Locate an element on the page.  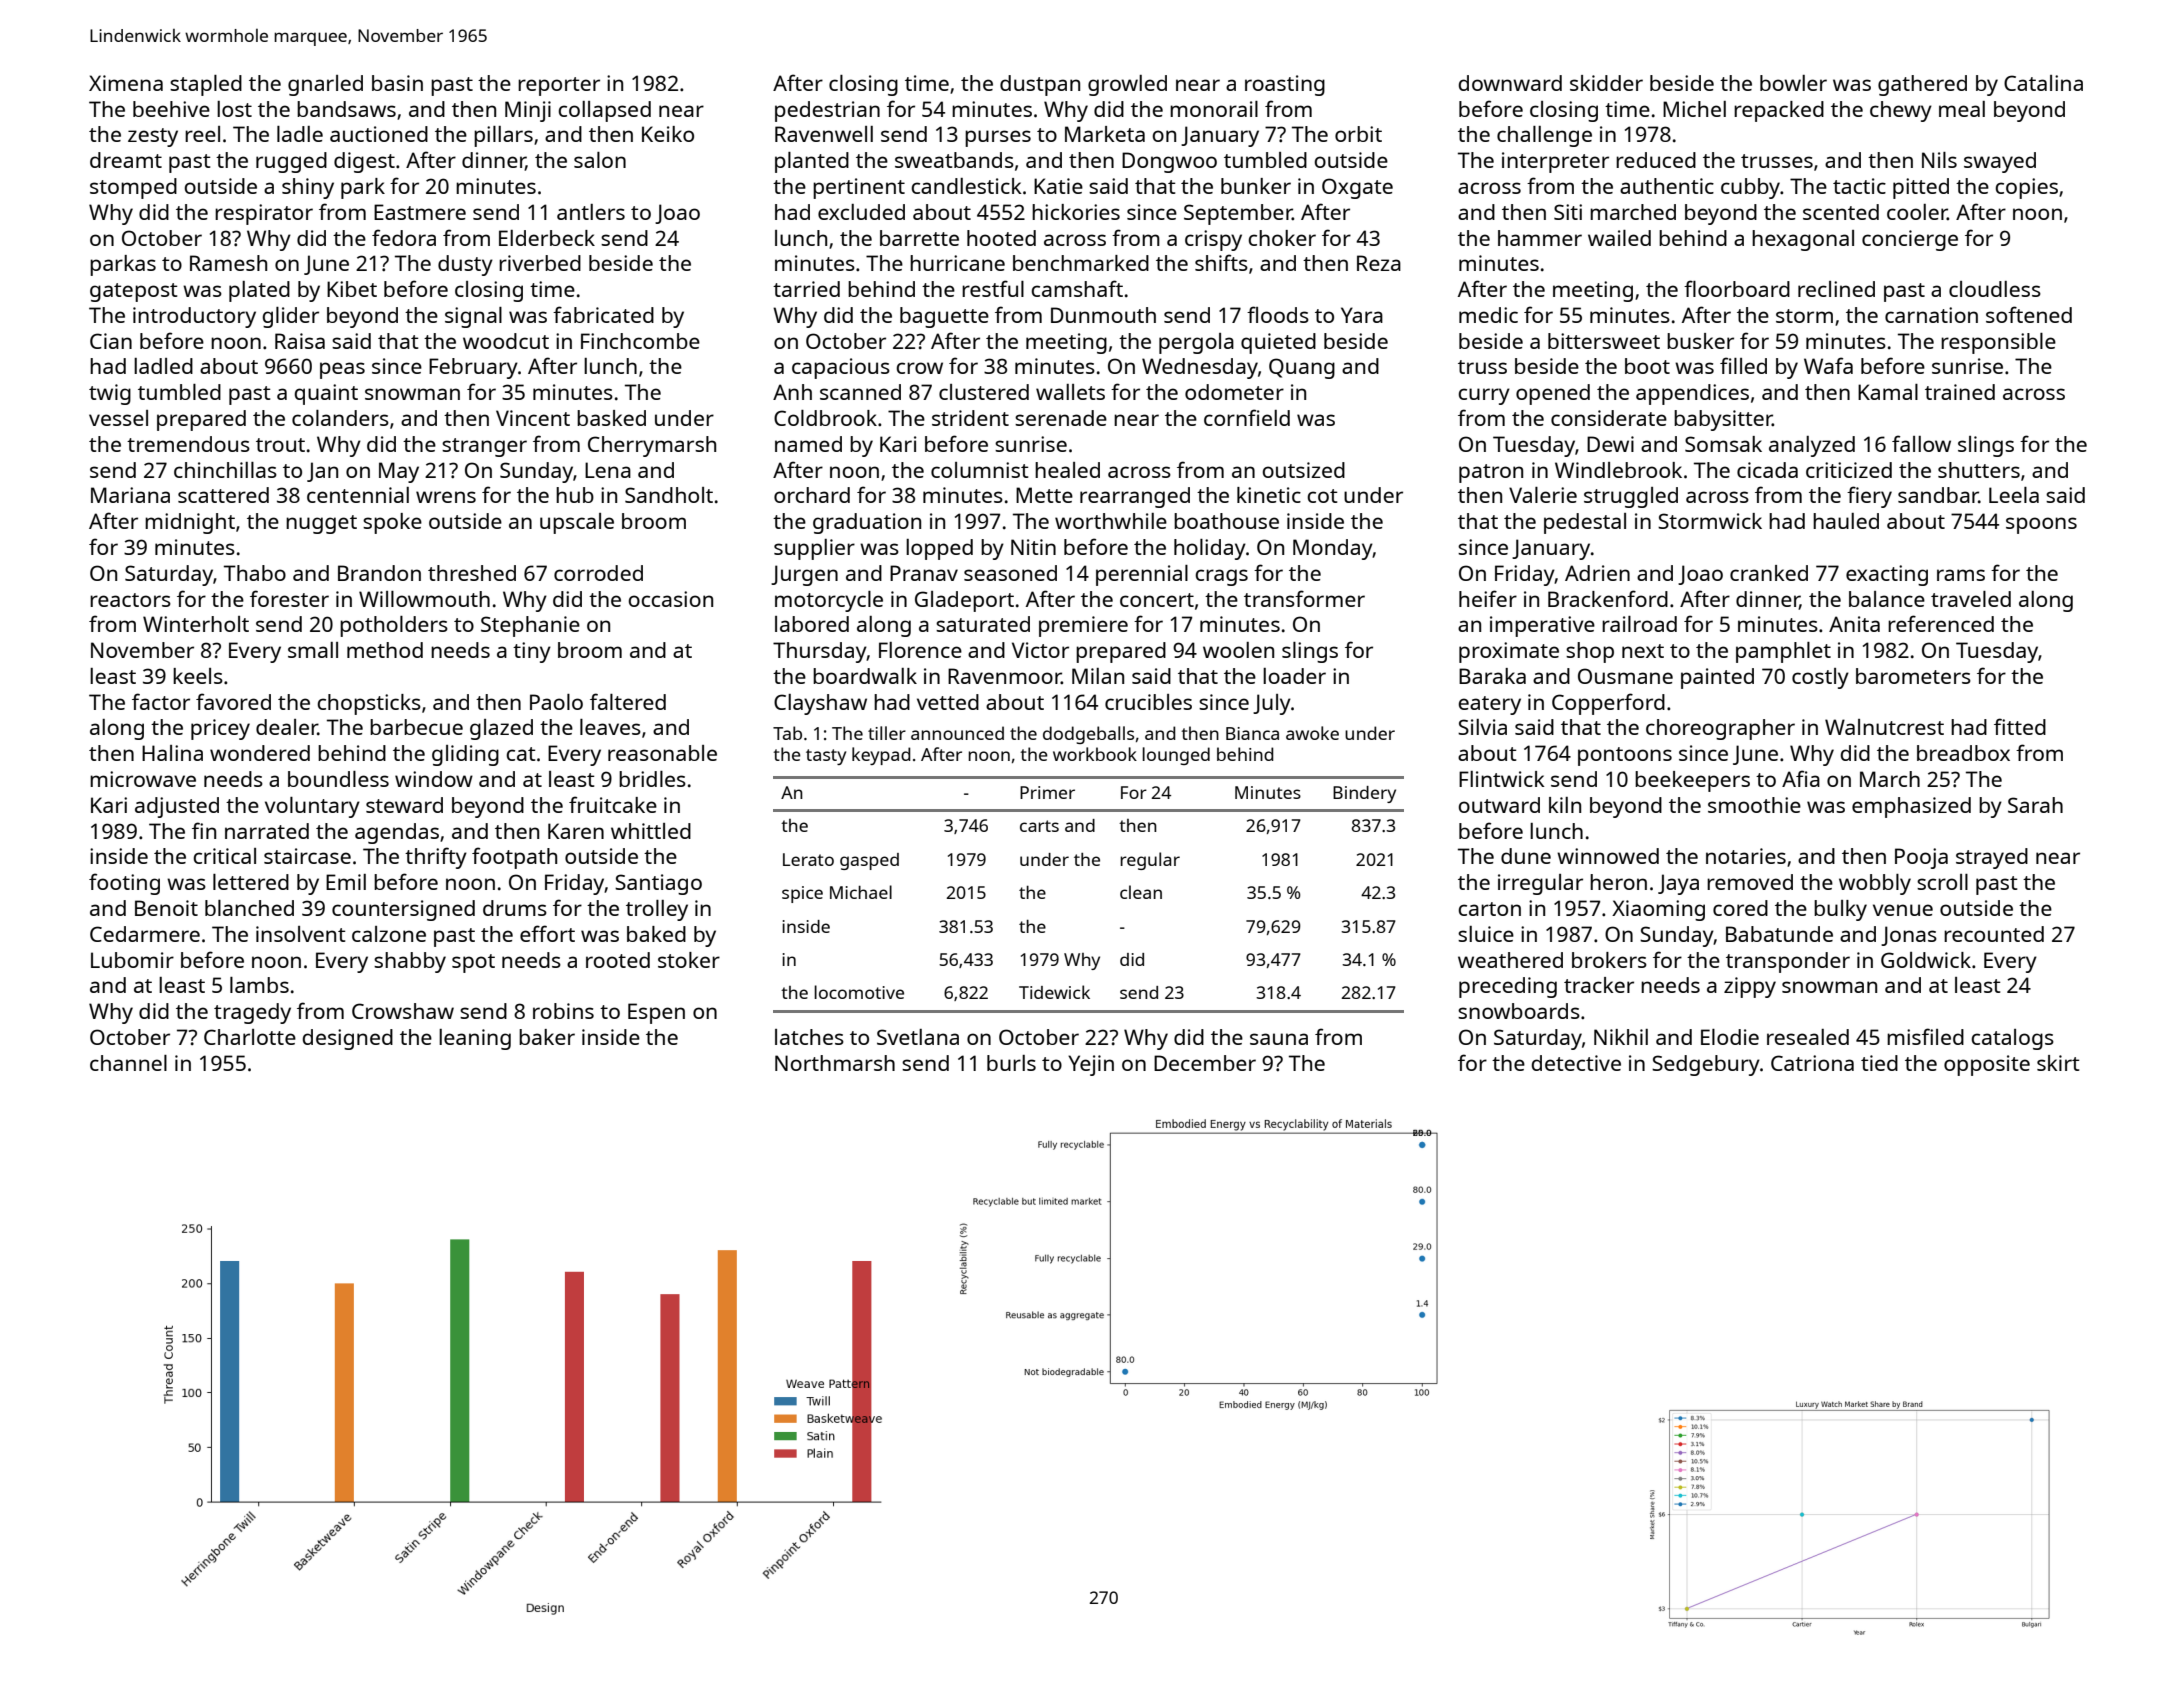
Ravenmoor is located at coordinates (1004, 676).
